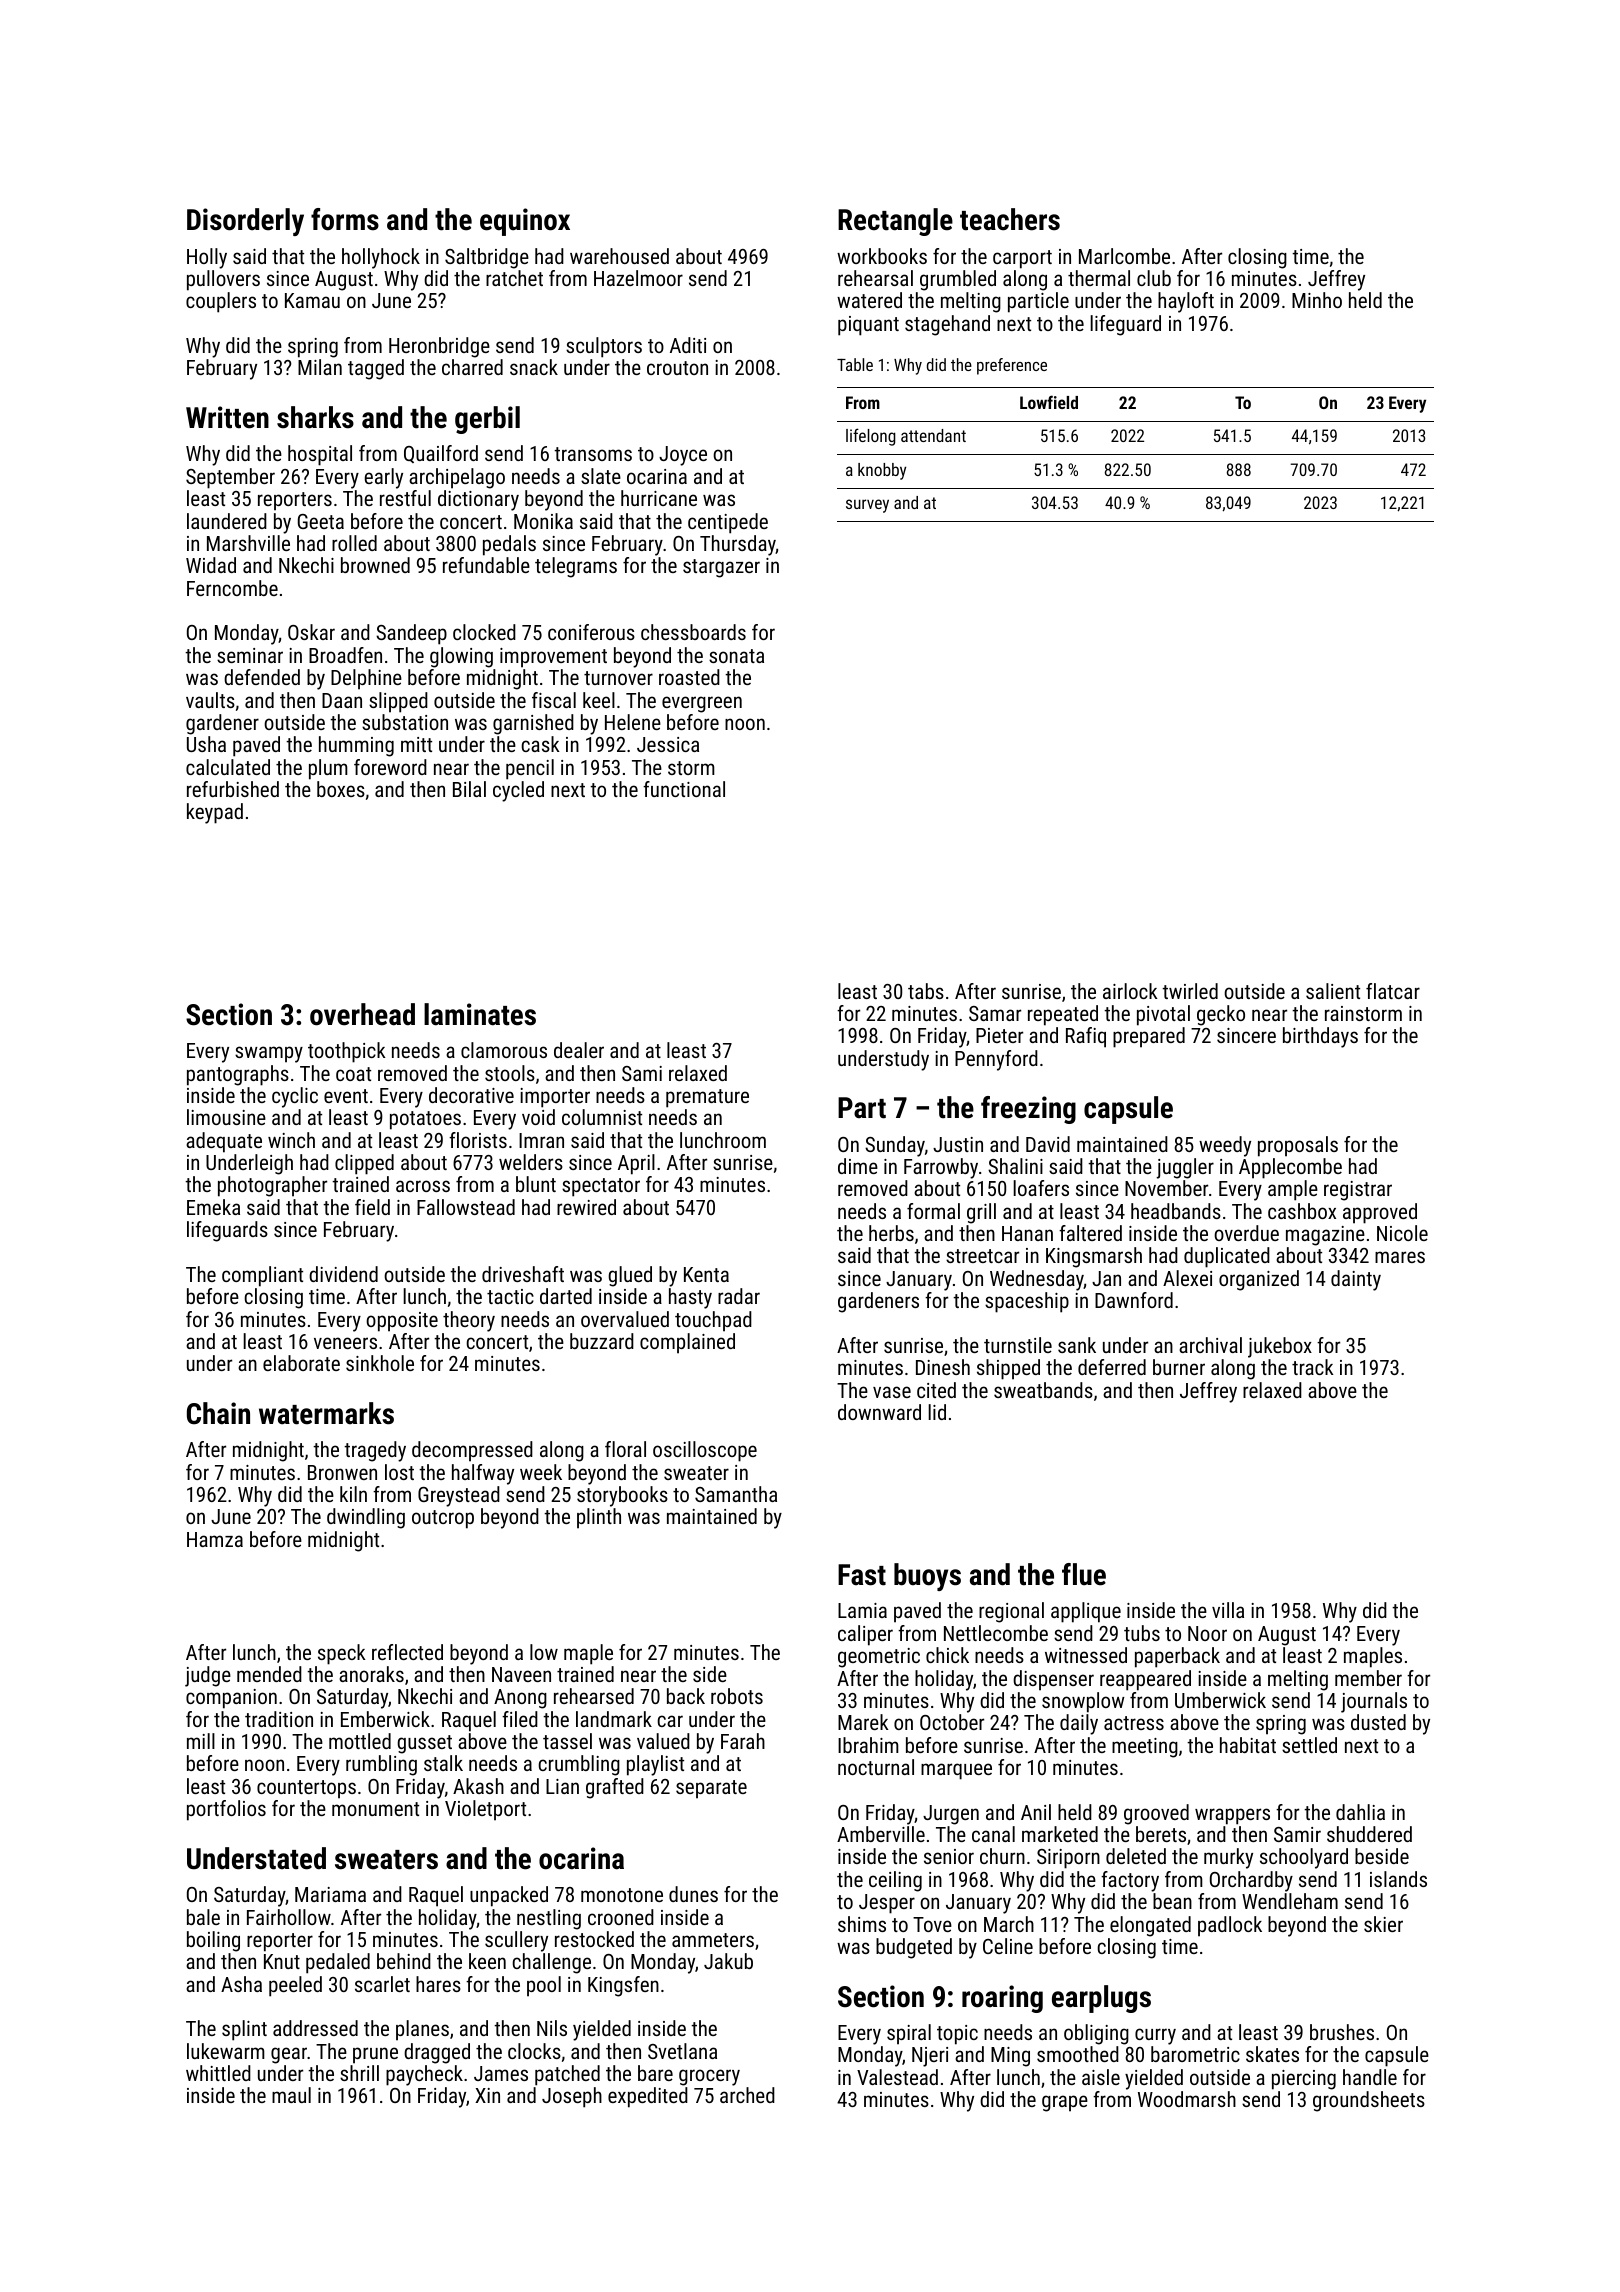  Describe the element at coordinates (525, 222) in the screenshot. I see `equinox` at that location.
